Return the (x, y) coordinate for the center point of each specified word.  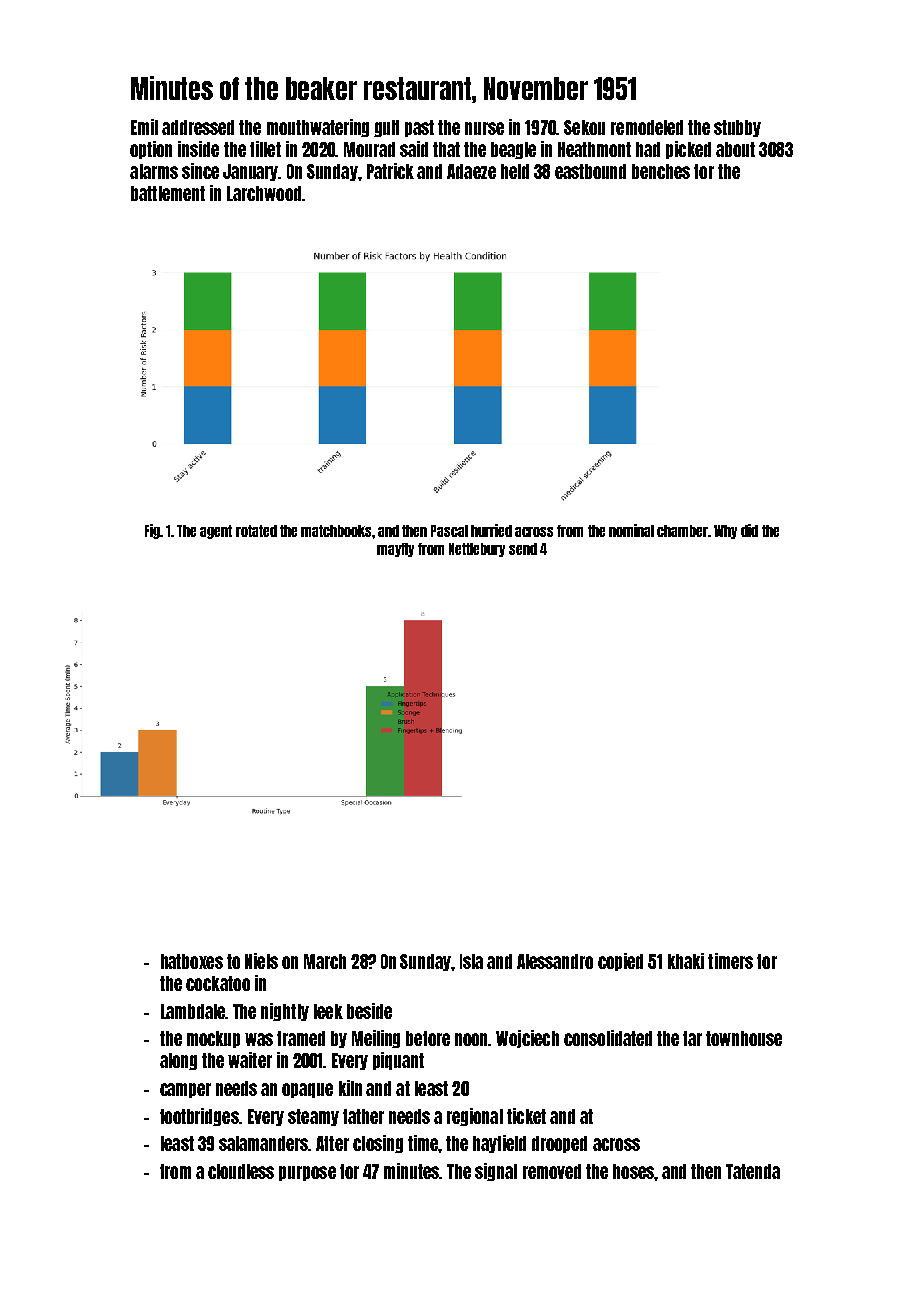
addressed (198, 127)
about (735, 149)
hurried (491, 530)
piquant (398, 1061)
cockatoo (218, 983)
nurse (484, 128)
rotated (256, 531)
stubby (737, 128)
